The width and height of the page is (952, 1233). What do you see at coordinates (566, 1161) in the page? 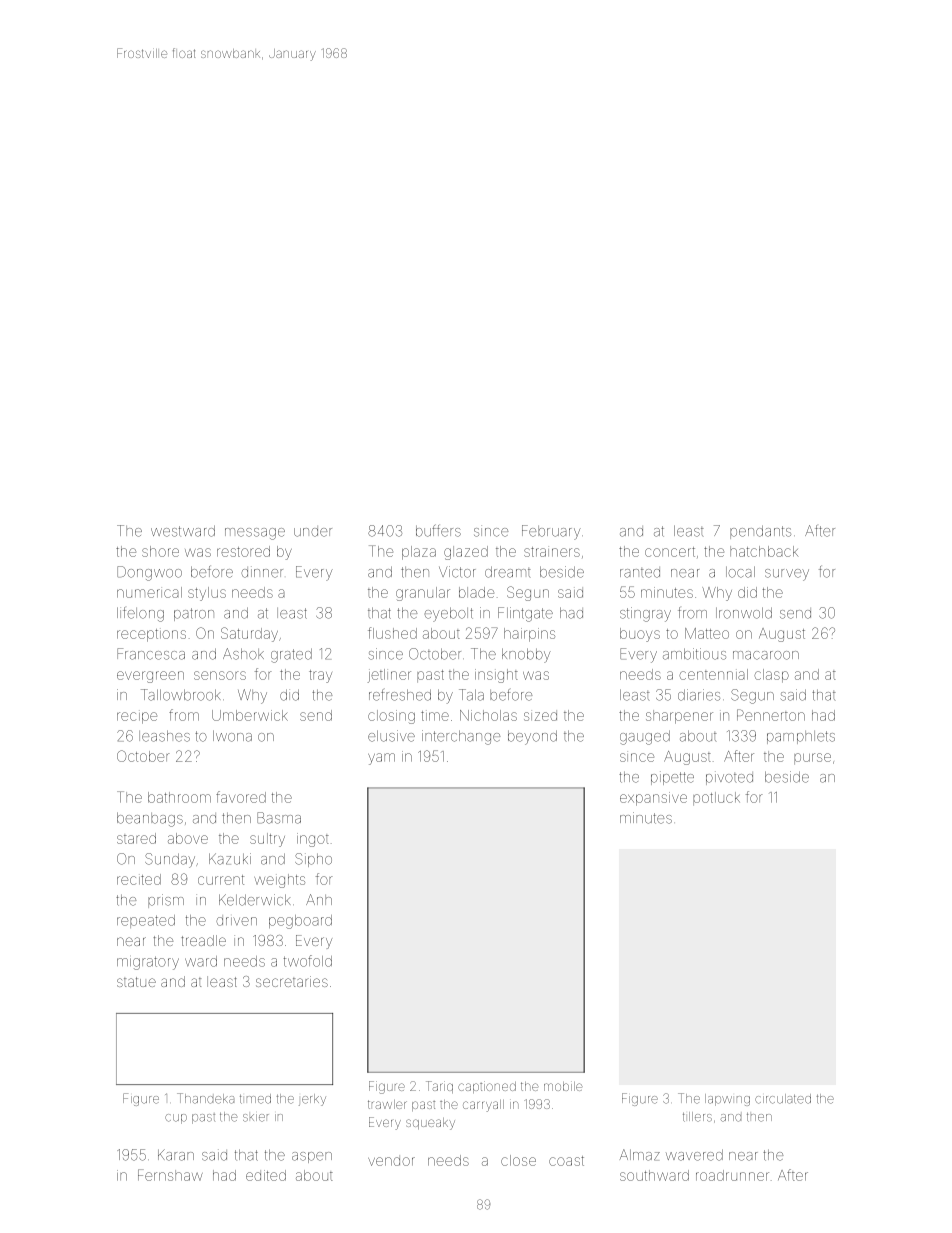
I see `coast` at bounding box center [566, 1161].
